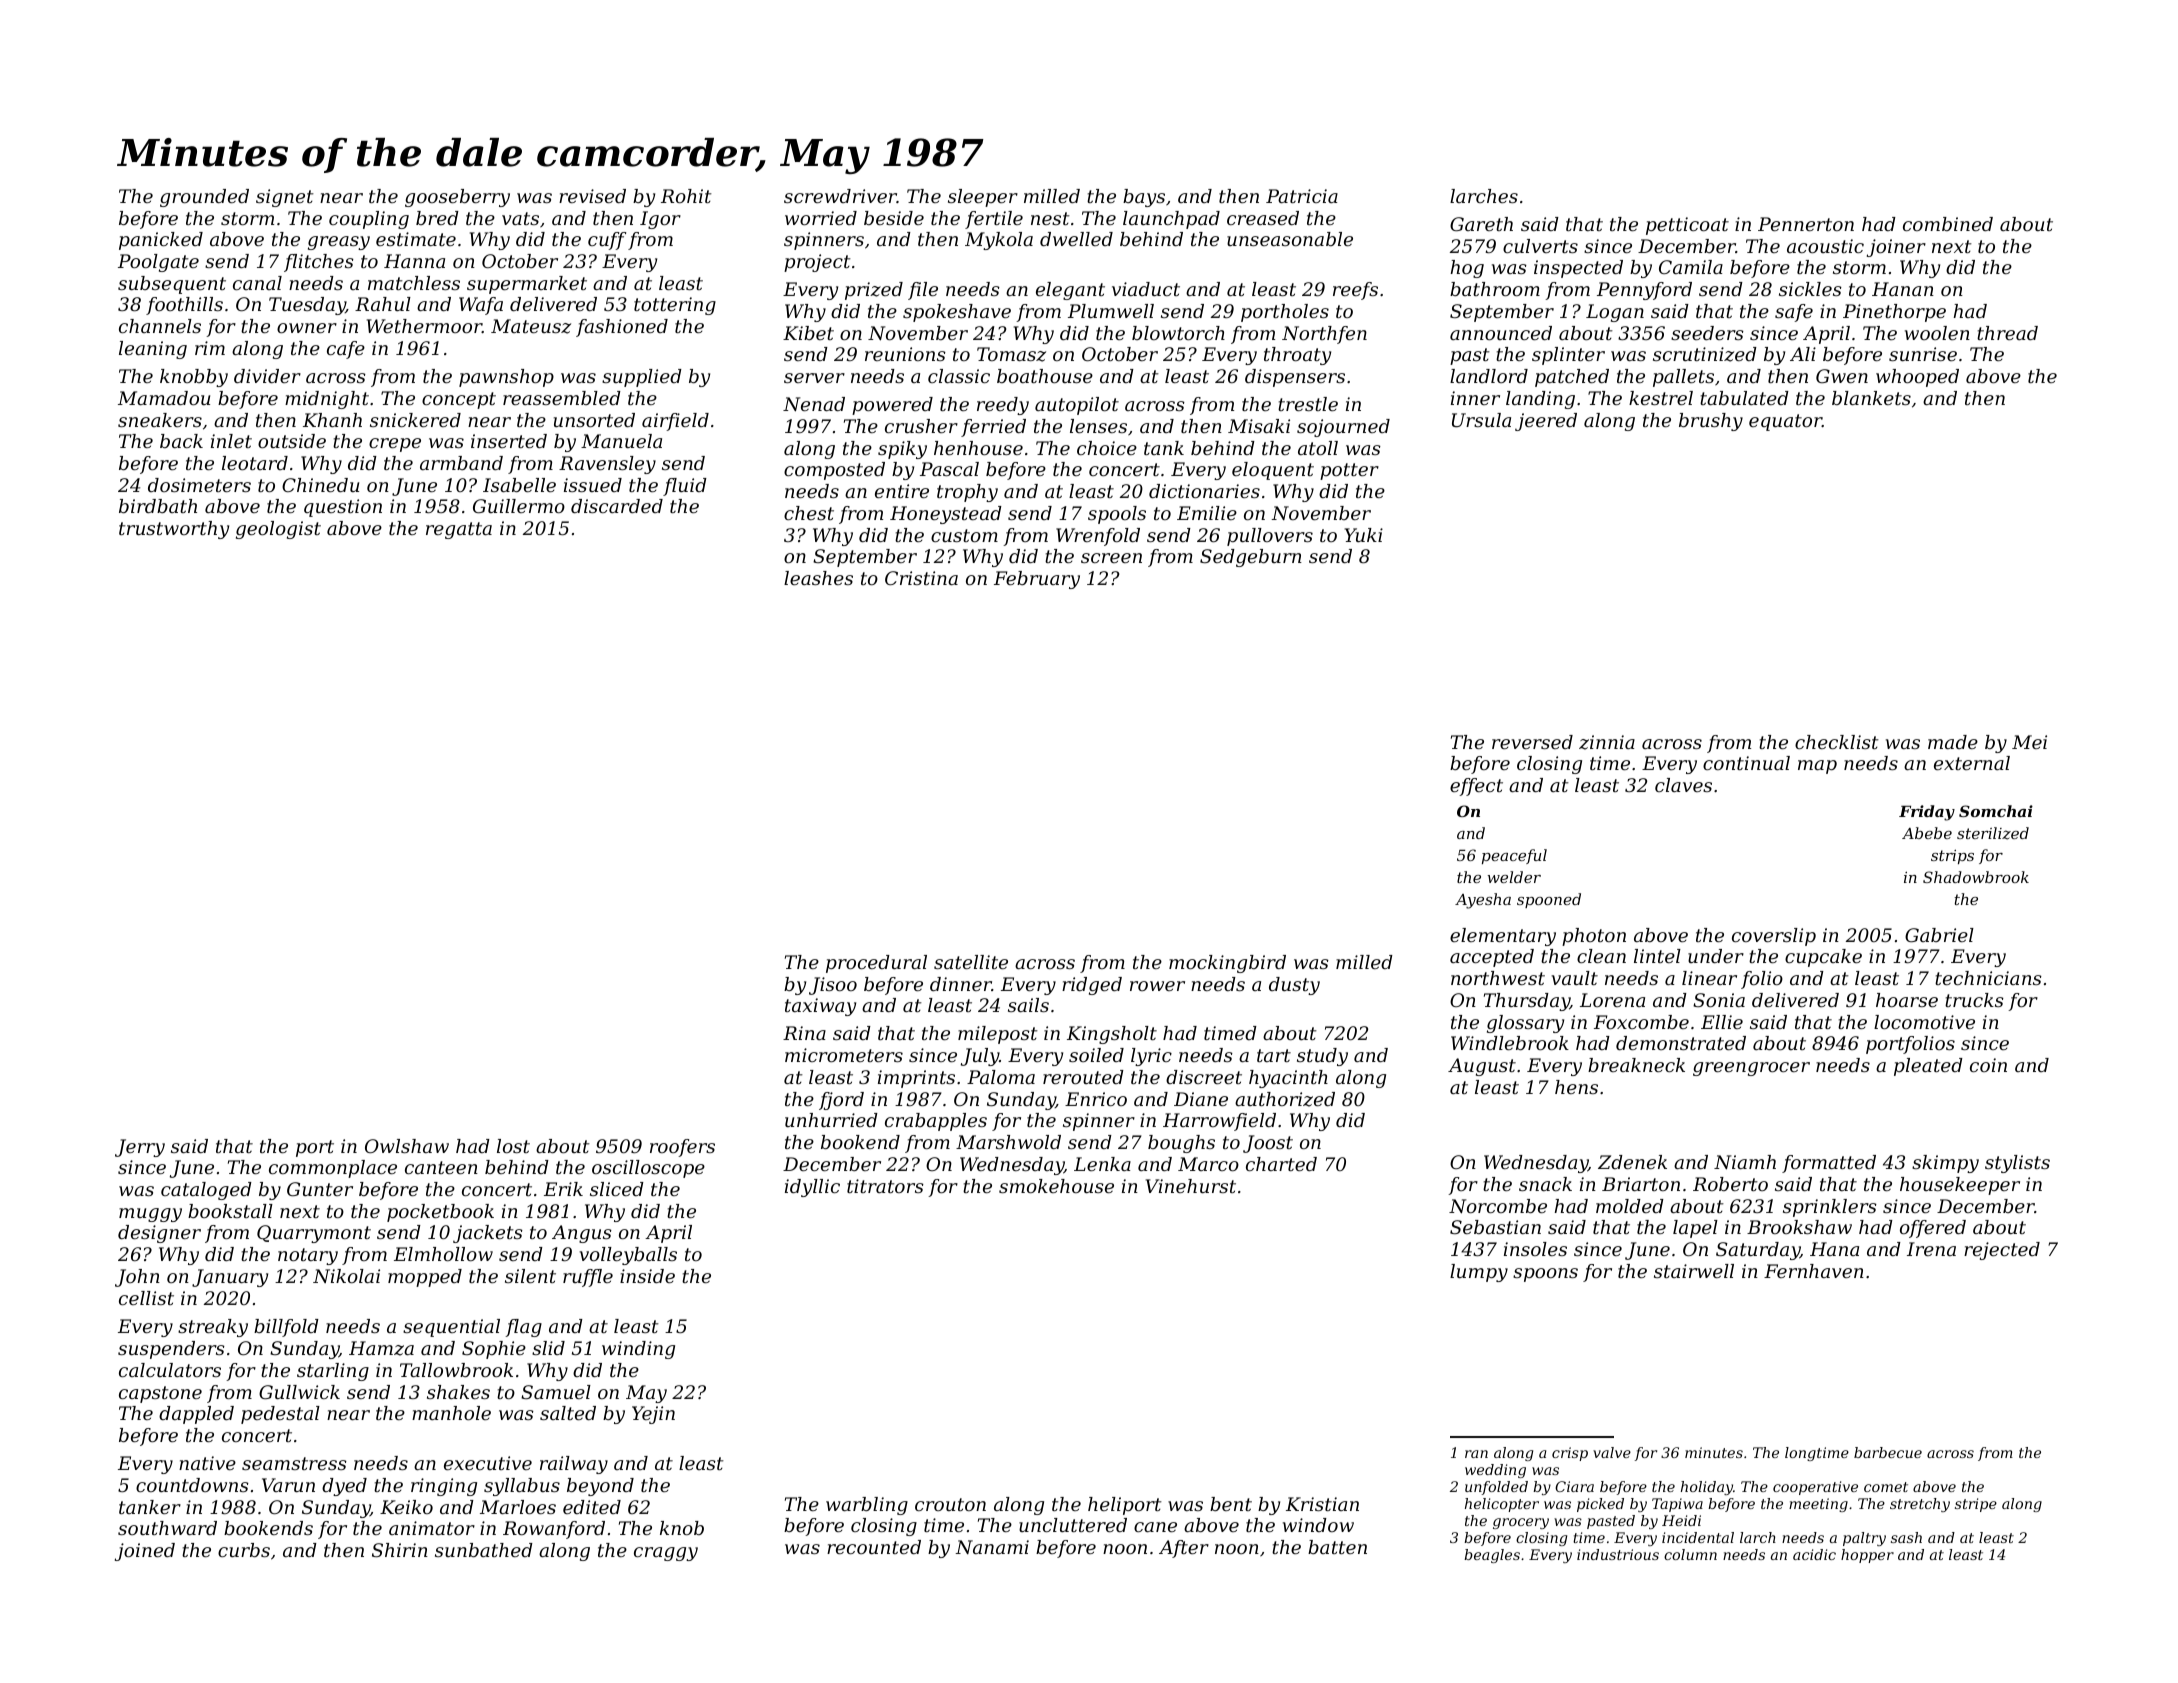  What do you see at coordinates (285, 198) in the page?
I see `signet` at bounding box center [285, 198].
